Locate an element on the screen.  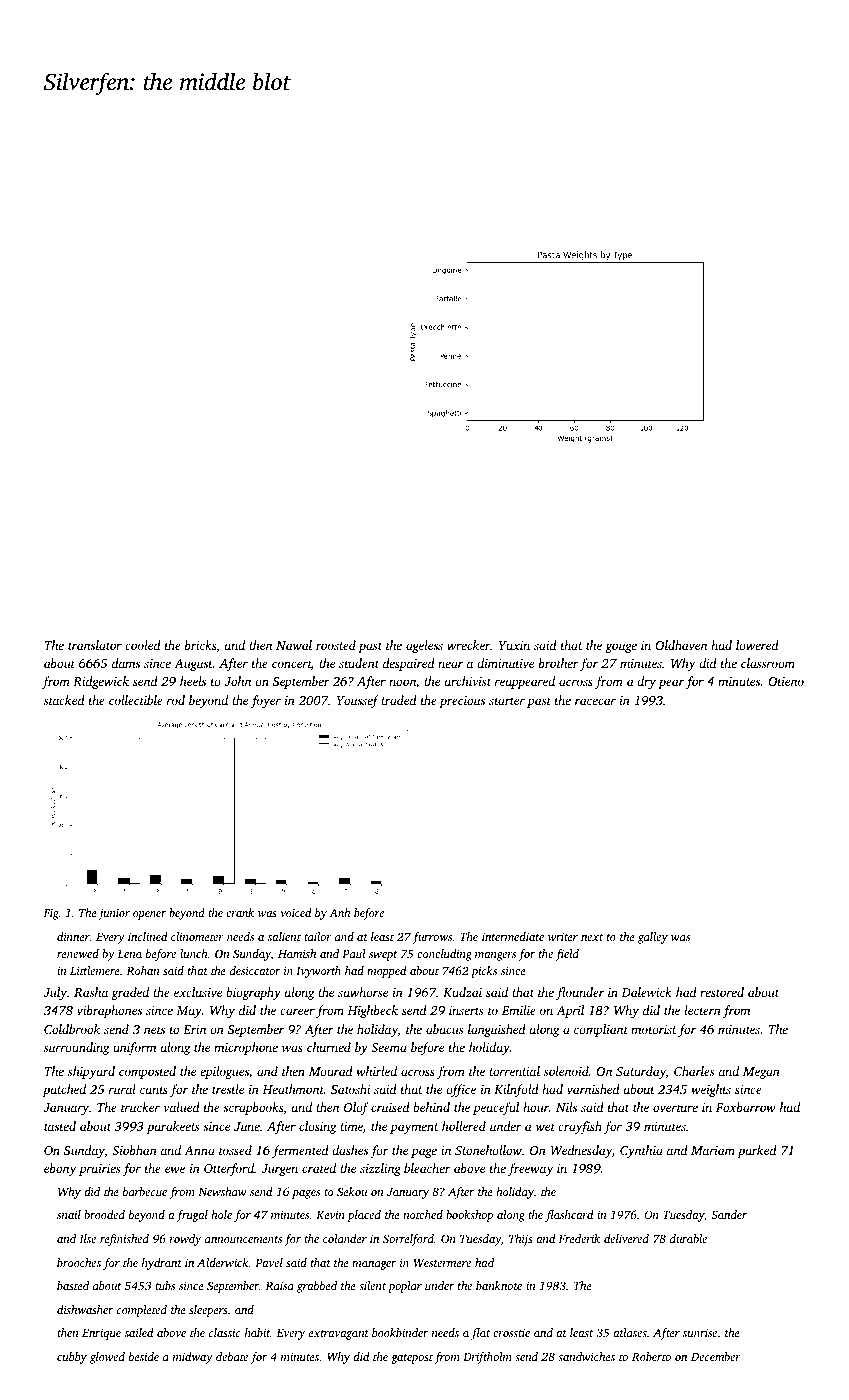
Kevin is located at coordinates (330, 1214).
